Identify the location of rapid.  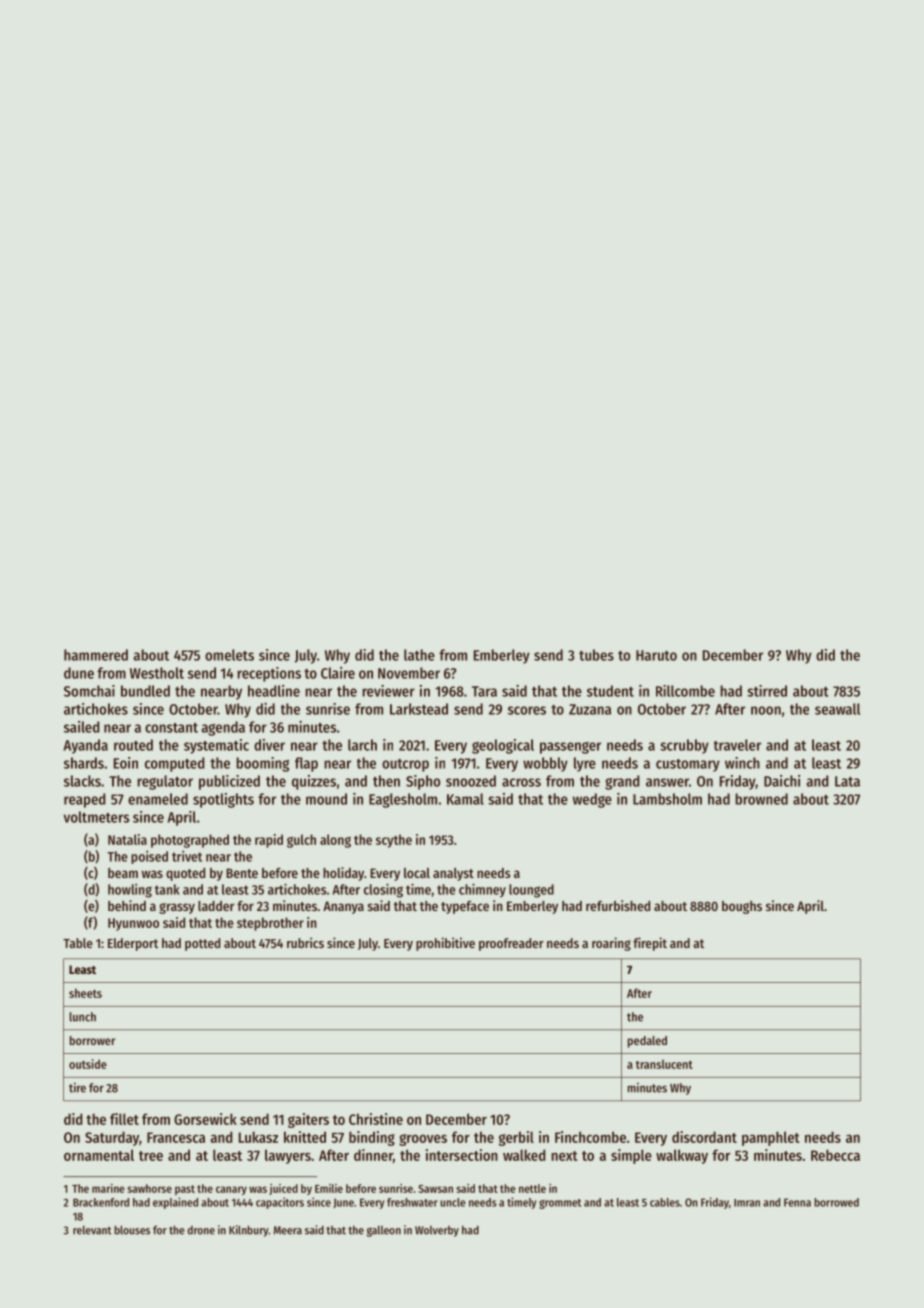
(269, 841).
